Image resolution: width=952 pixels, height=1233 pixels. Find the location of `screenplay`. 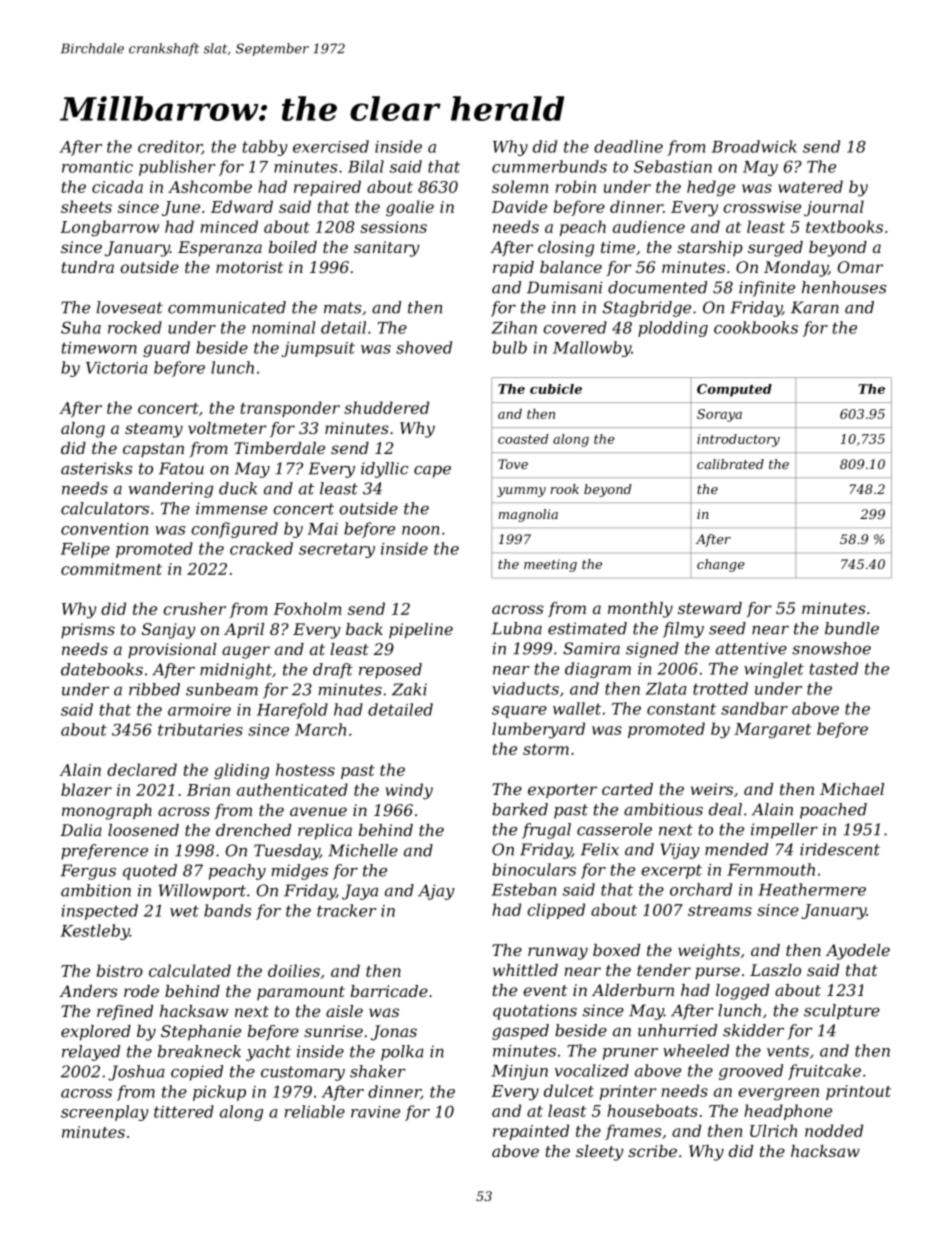

screenplay is located at coordinates (104, 1113).
